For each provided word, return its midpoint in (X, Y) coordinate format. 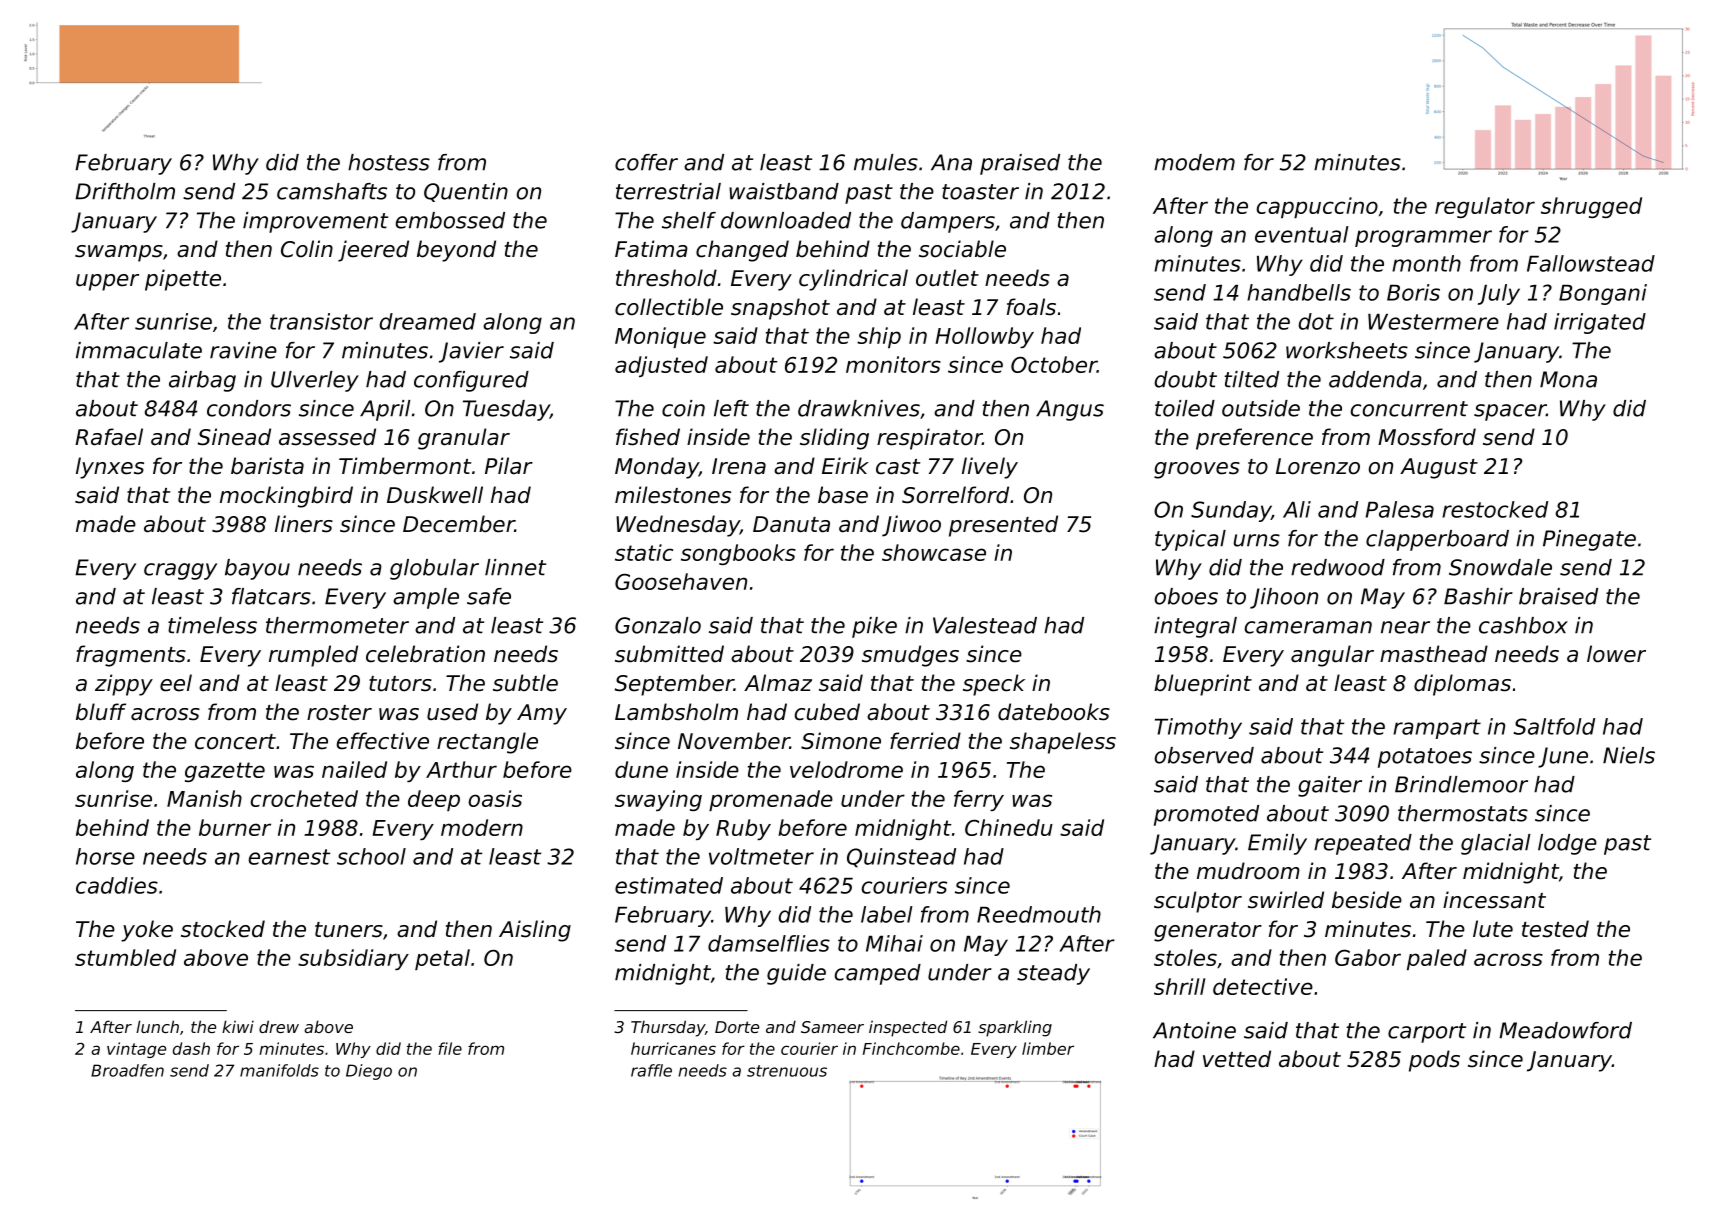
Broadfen (127, 1070)
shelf (689, 220)
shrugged (1591, 207)
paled (1437, 959)
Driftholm (125, 191)
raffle (651, 1070)
